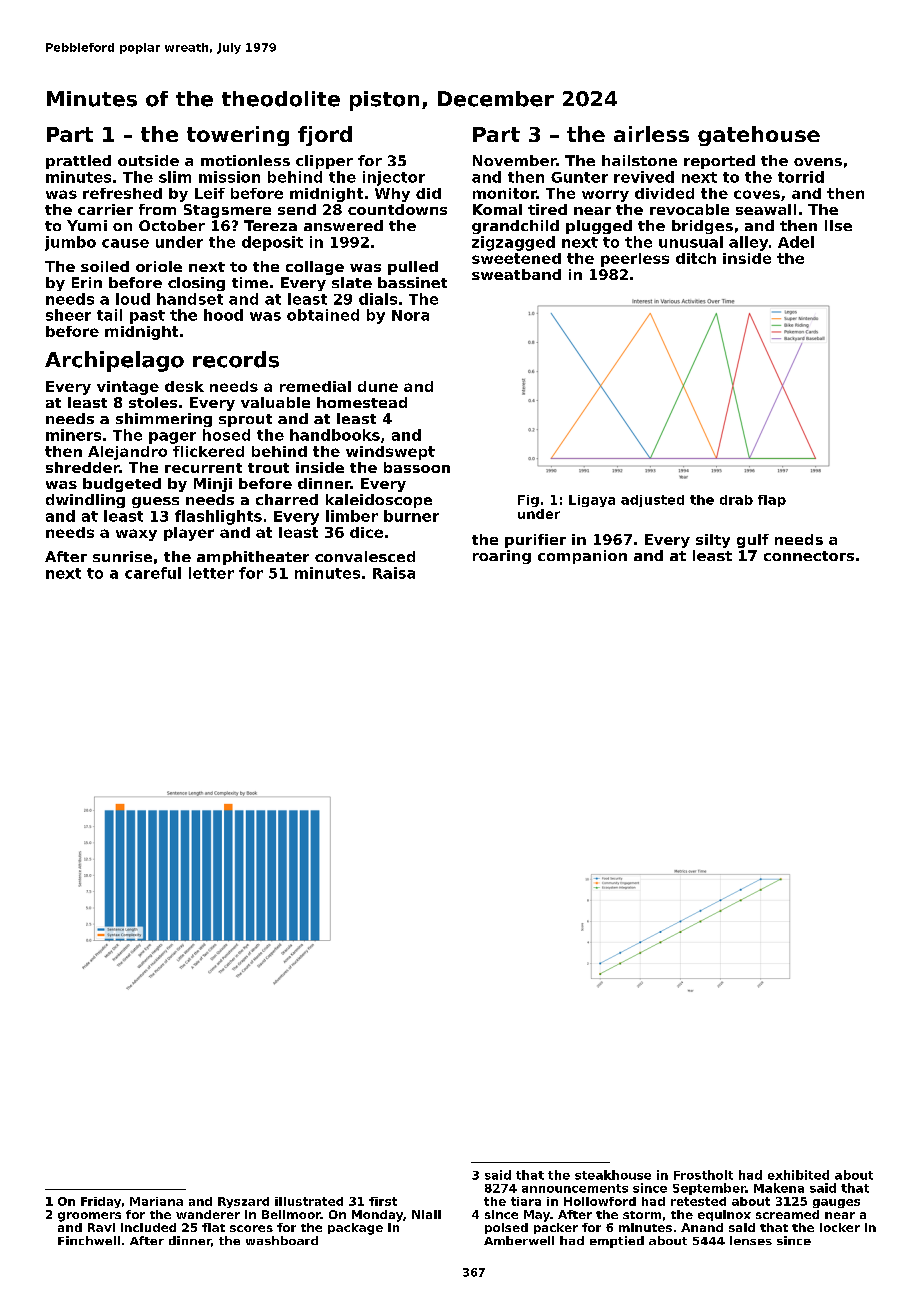  Describe the element at coordinates (78, 162) in the page. I see `prattled` at that location.
